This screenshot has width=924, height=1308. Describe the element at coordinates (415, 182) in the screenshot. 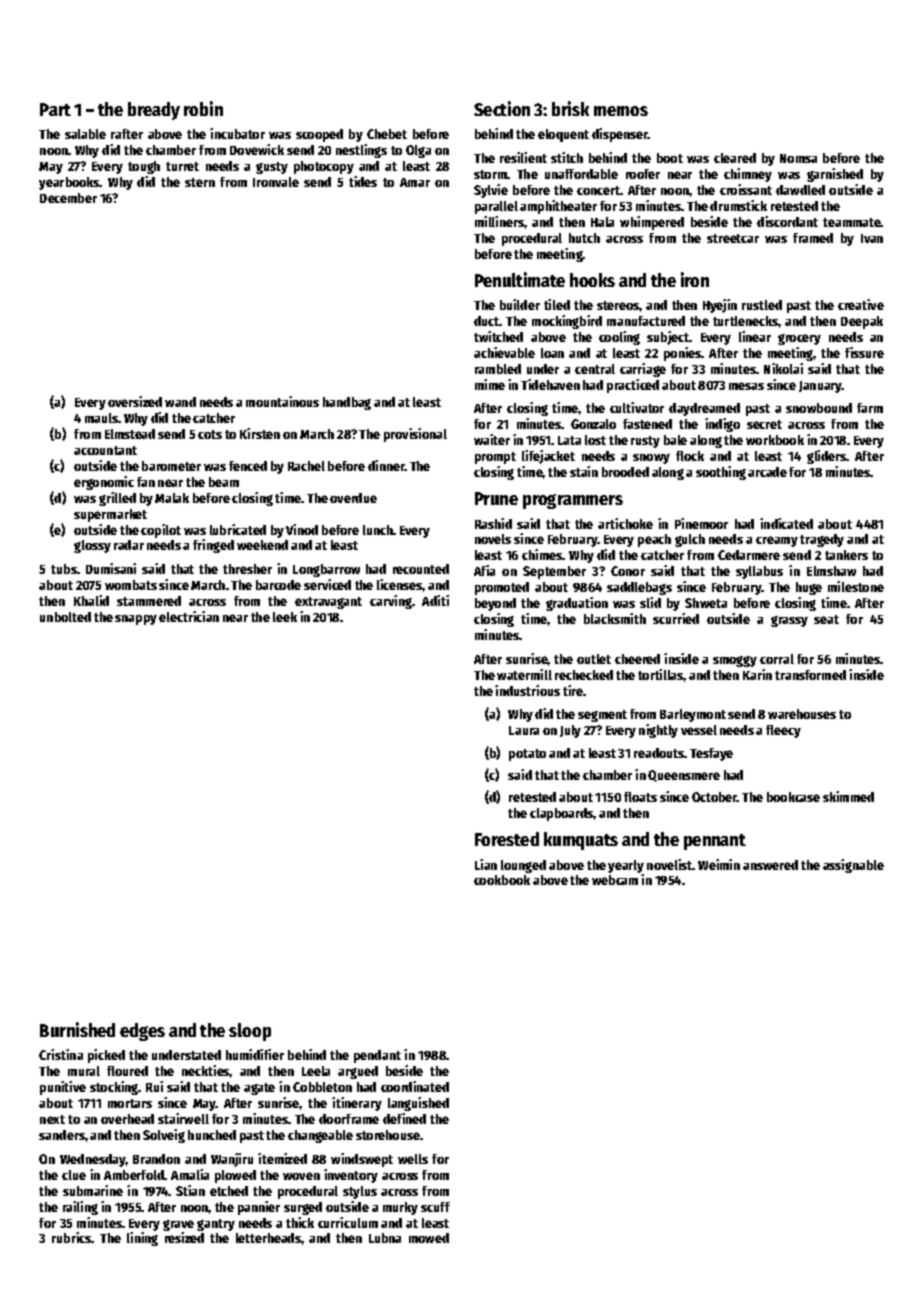

I see `Amar` at that location.
